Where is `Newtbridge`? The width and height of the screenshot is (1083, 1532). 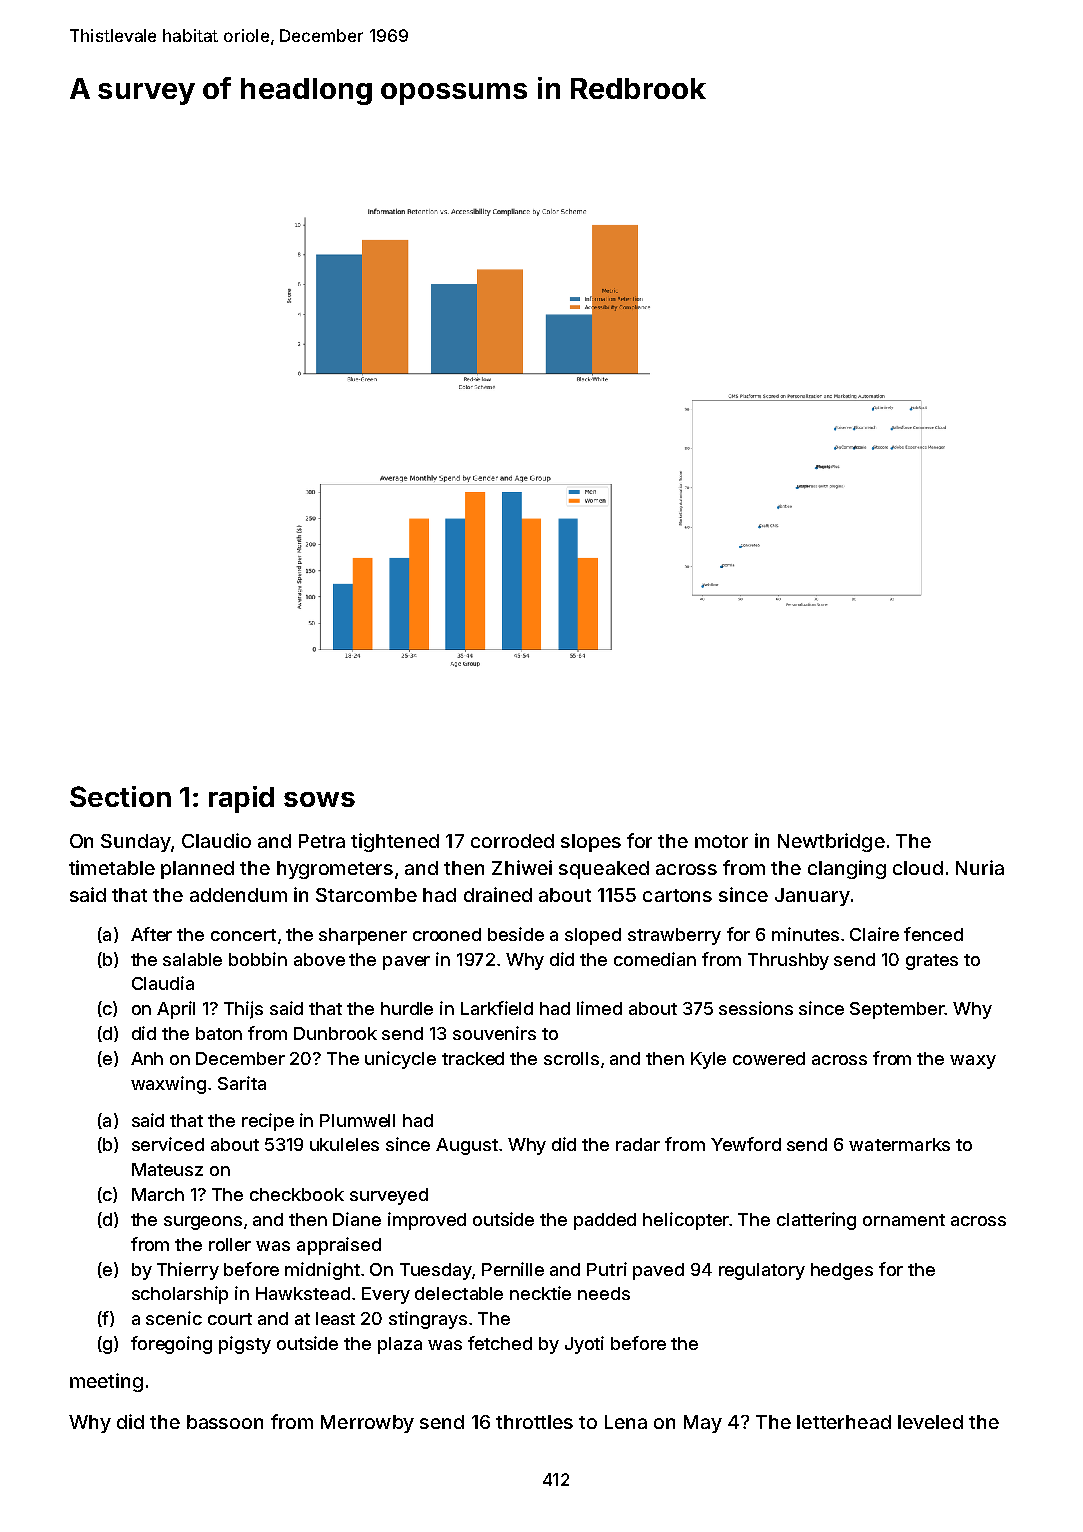
Newtbridge is located at coordinates (831, 842).
